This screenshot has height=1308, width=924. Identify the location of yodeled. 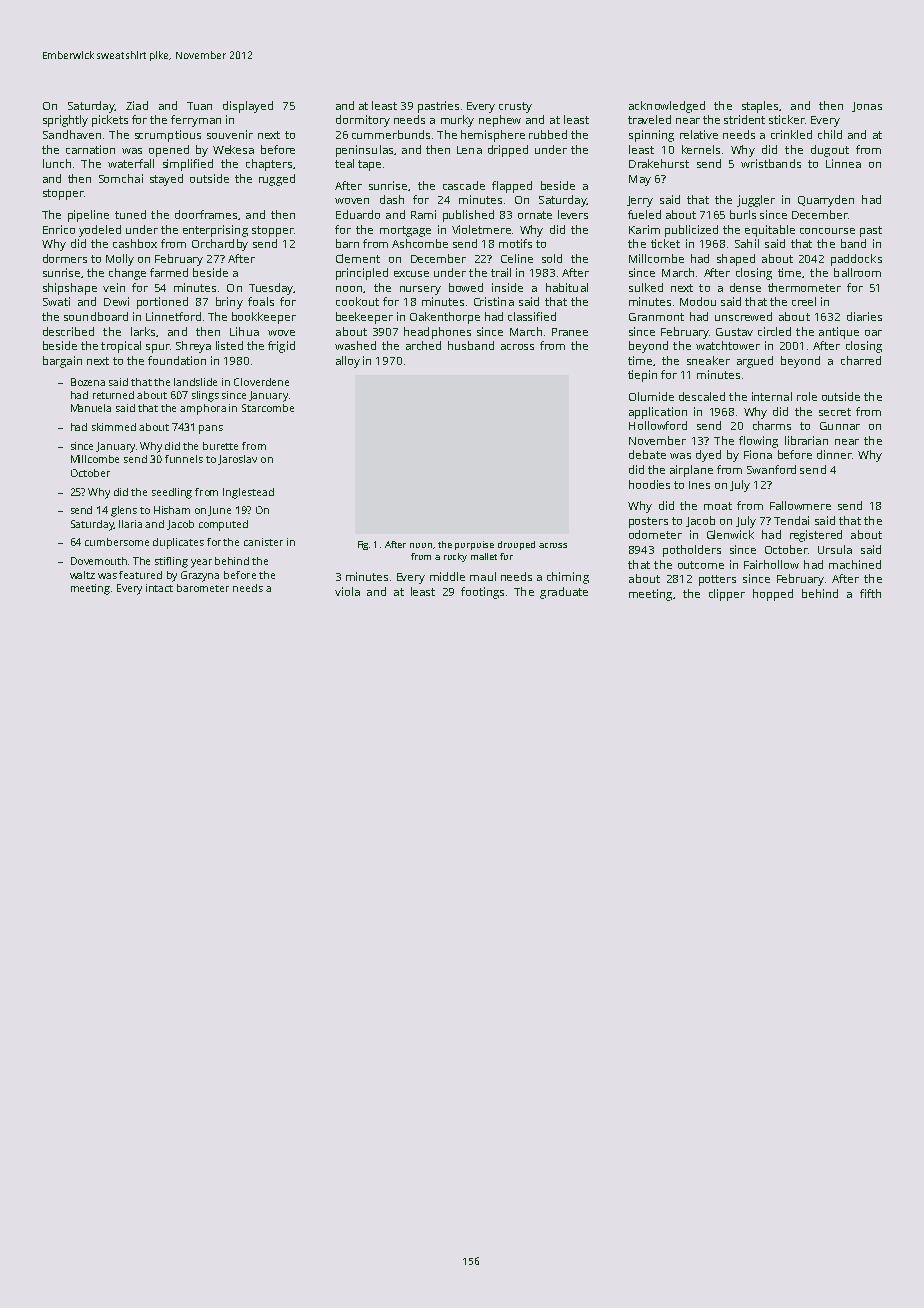
(100, 231).
